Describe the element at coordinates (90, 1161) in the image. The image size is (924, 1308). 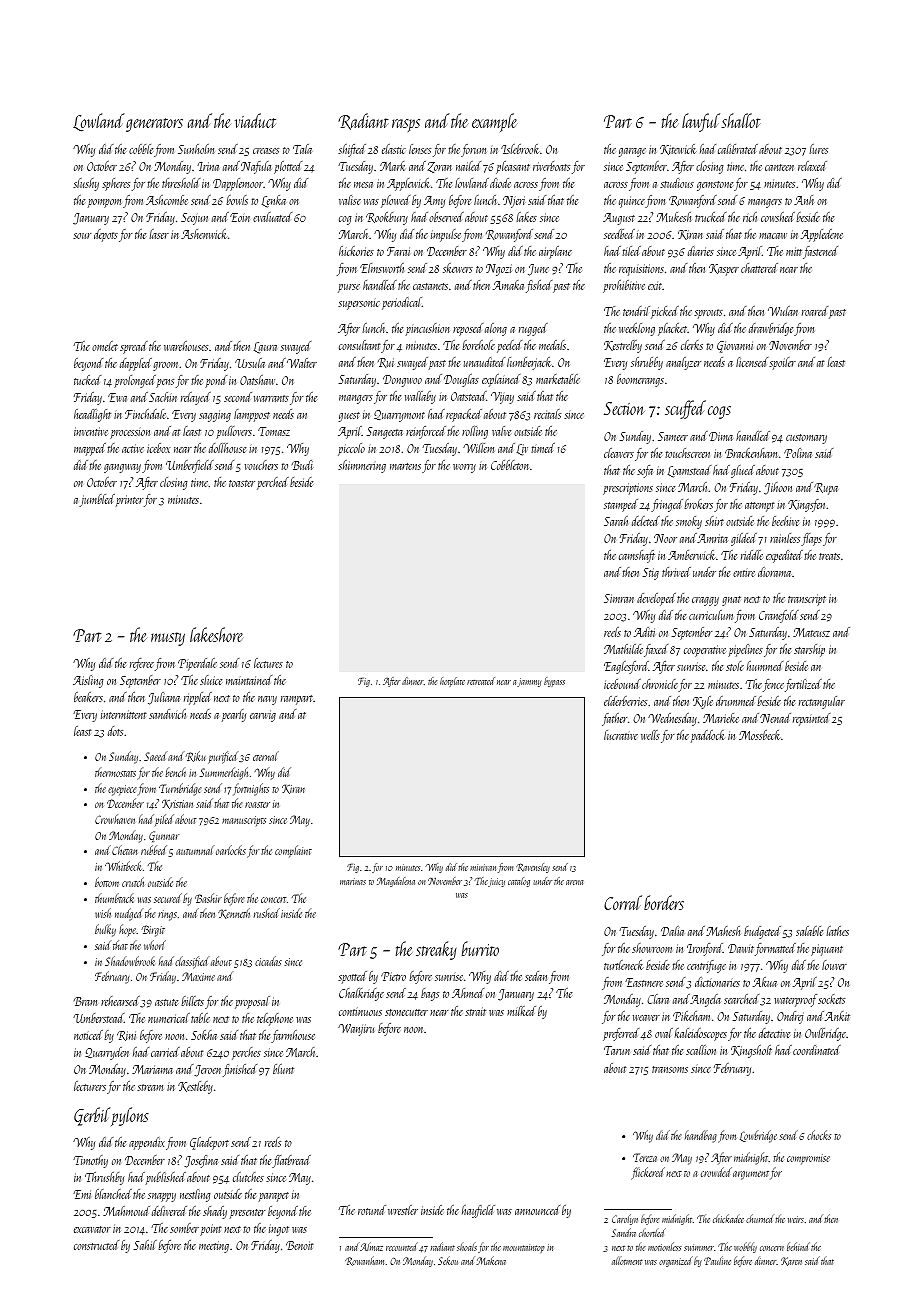
I see `Timothy` at that location.
